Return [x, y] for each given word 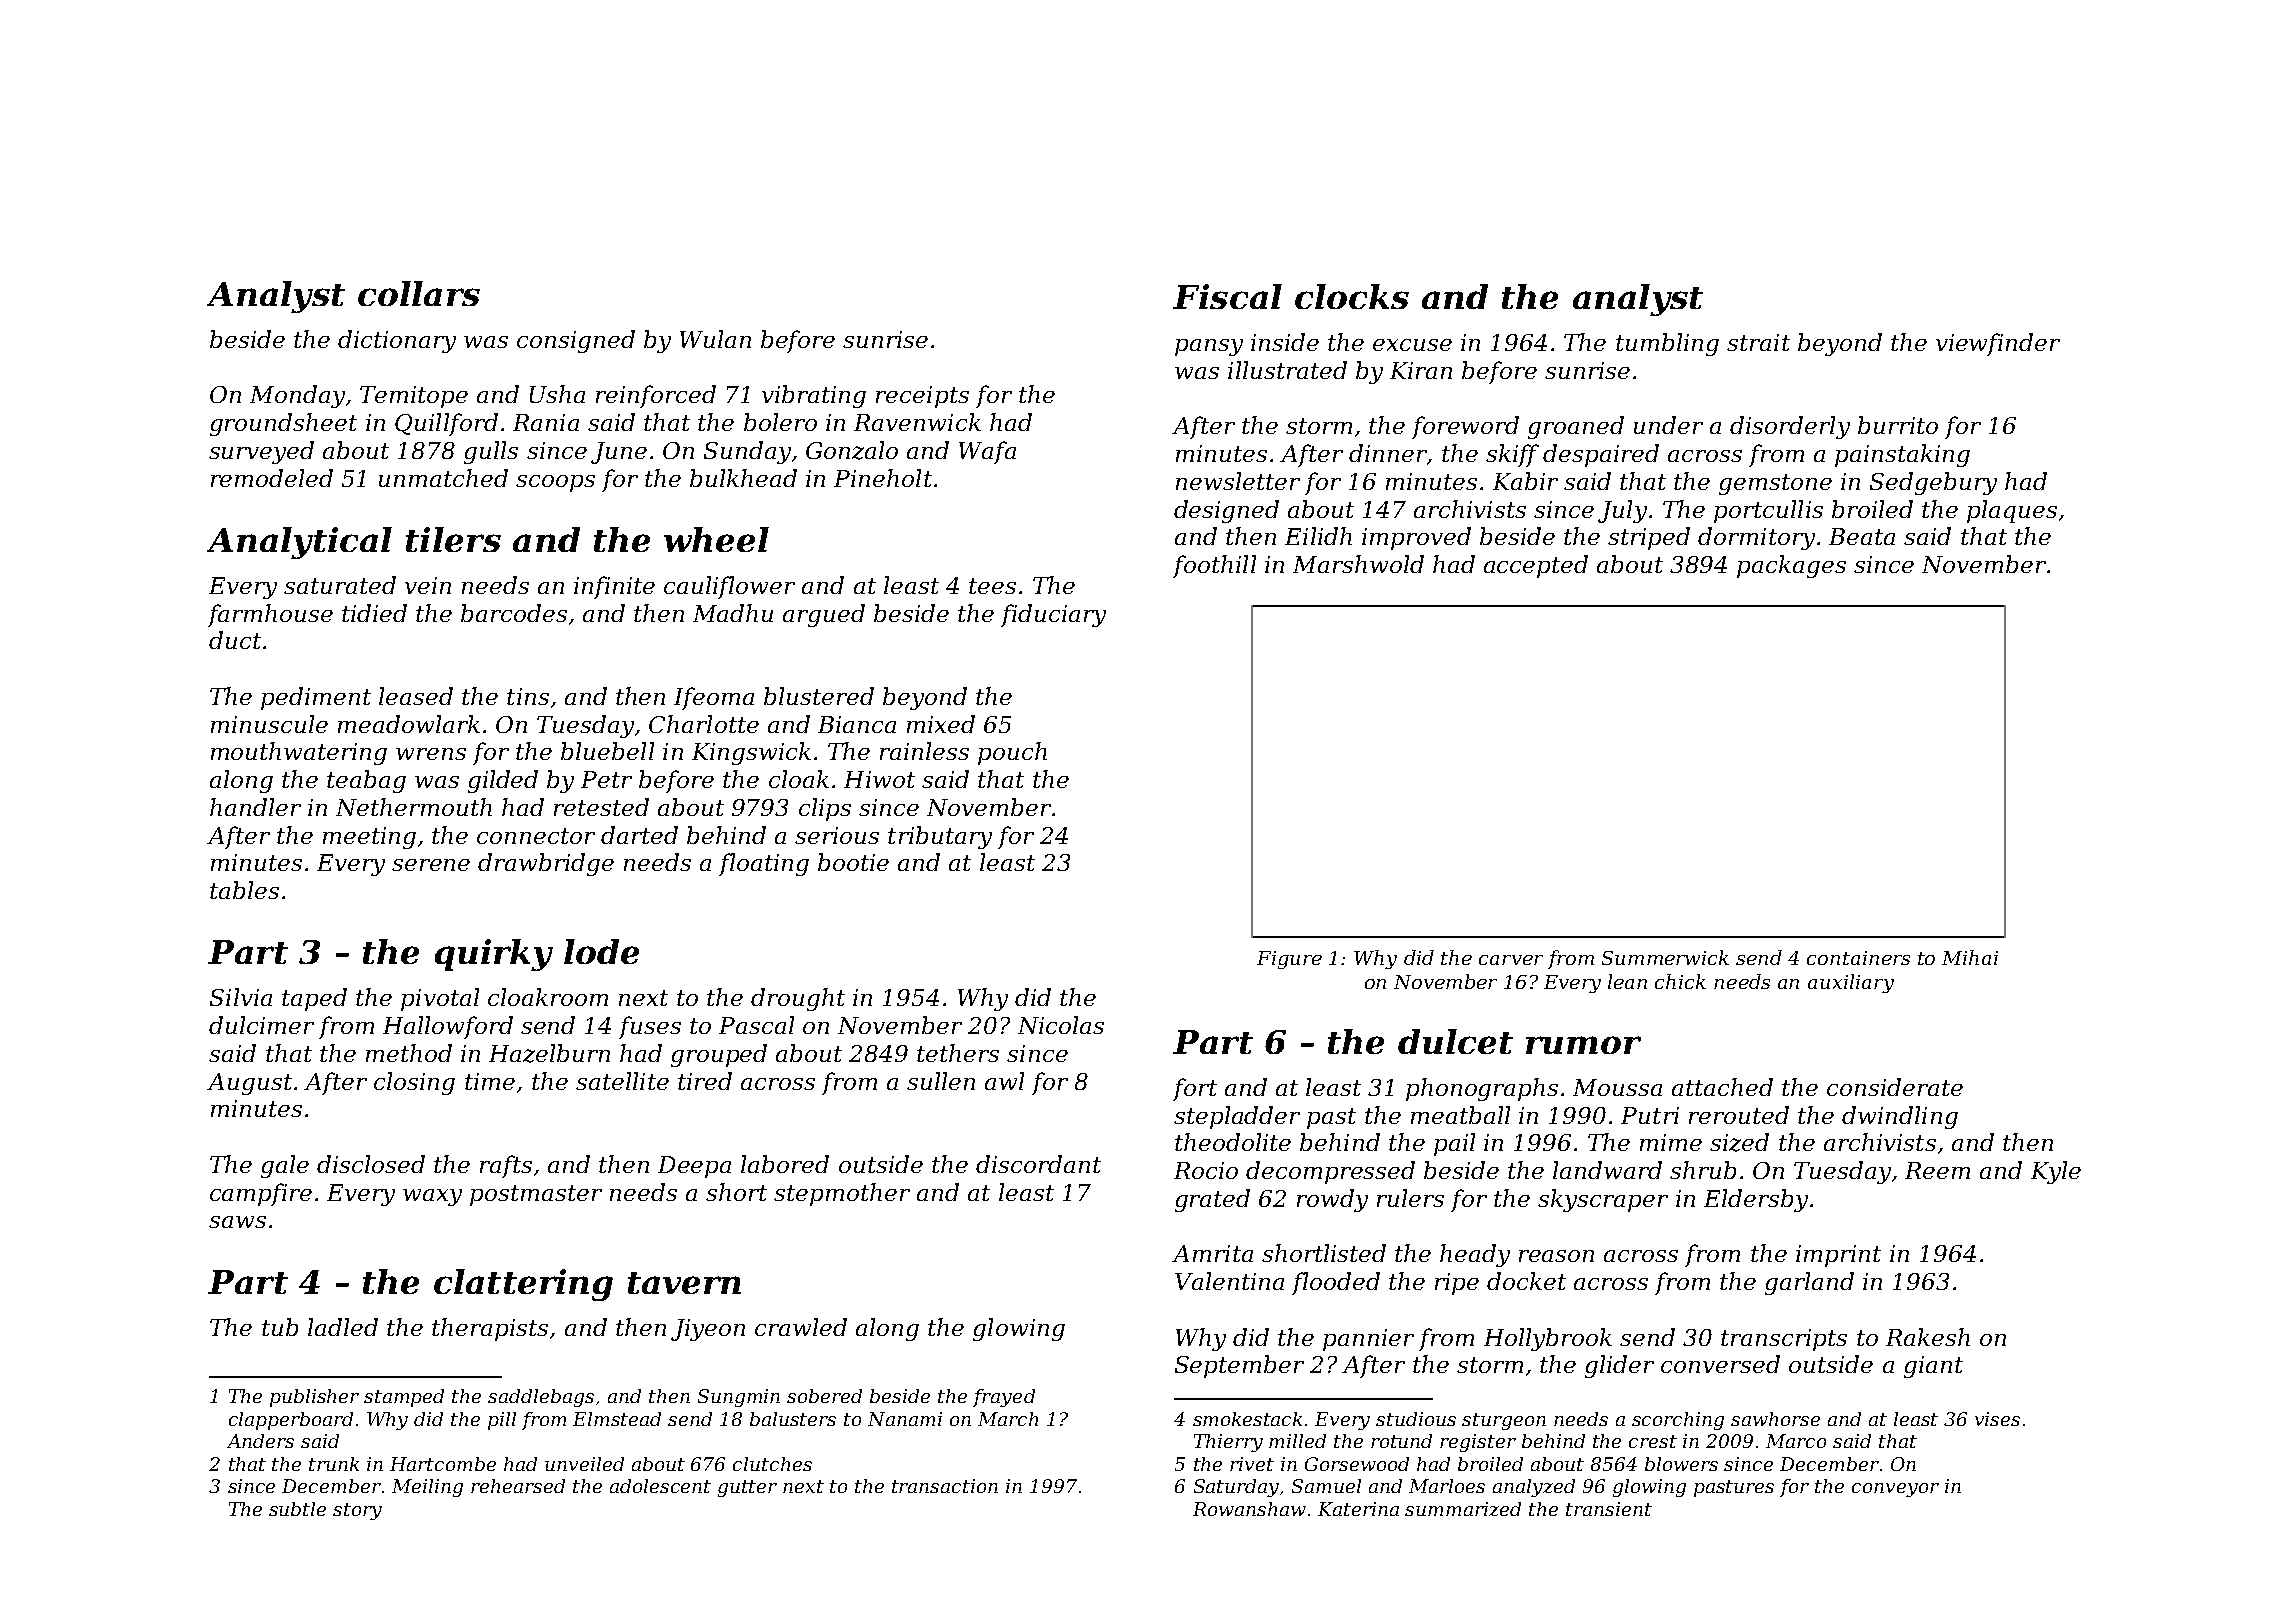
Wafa [987, 452]
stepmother [842, 1194]
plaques [2012, 511]
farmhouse [270, 615]
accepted [1536, 566]
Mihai [1970, 957]
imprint [1838, 1256]
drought [798, 999]
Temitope [414, 397]
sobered [824, 1396]
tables [244, 890]
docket [1526, 1281]
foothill [1214, 566]
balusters [793, 1419]
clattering [523, 1285]
